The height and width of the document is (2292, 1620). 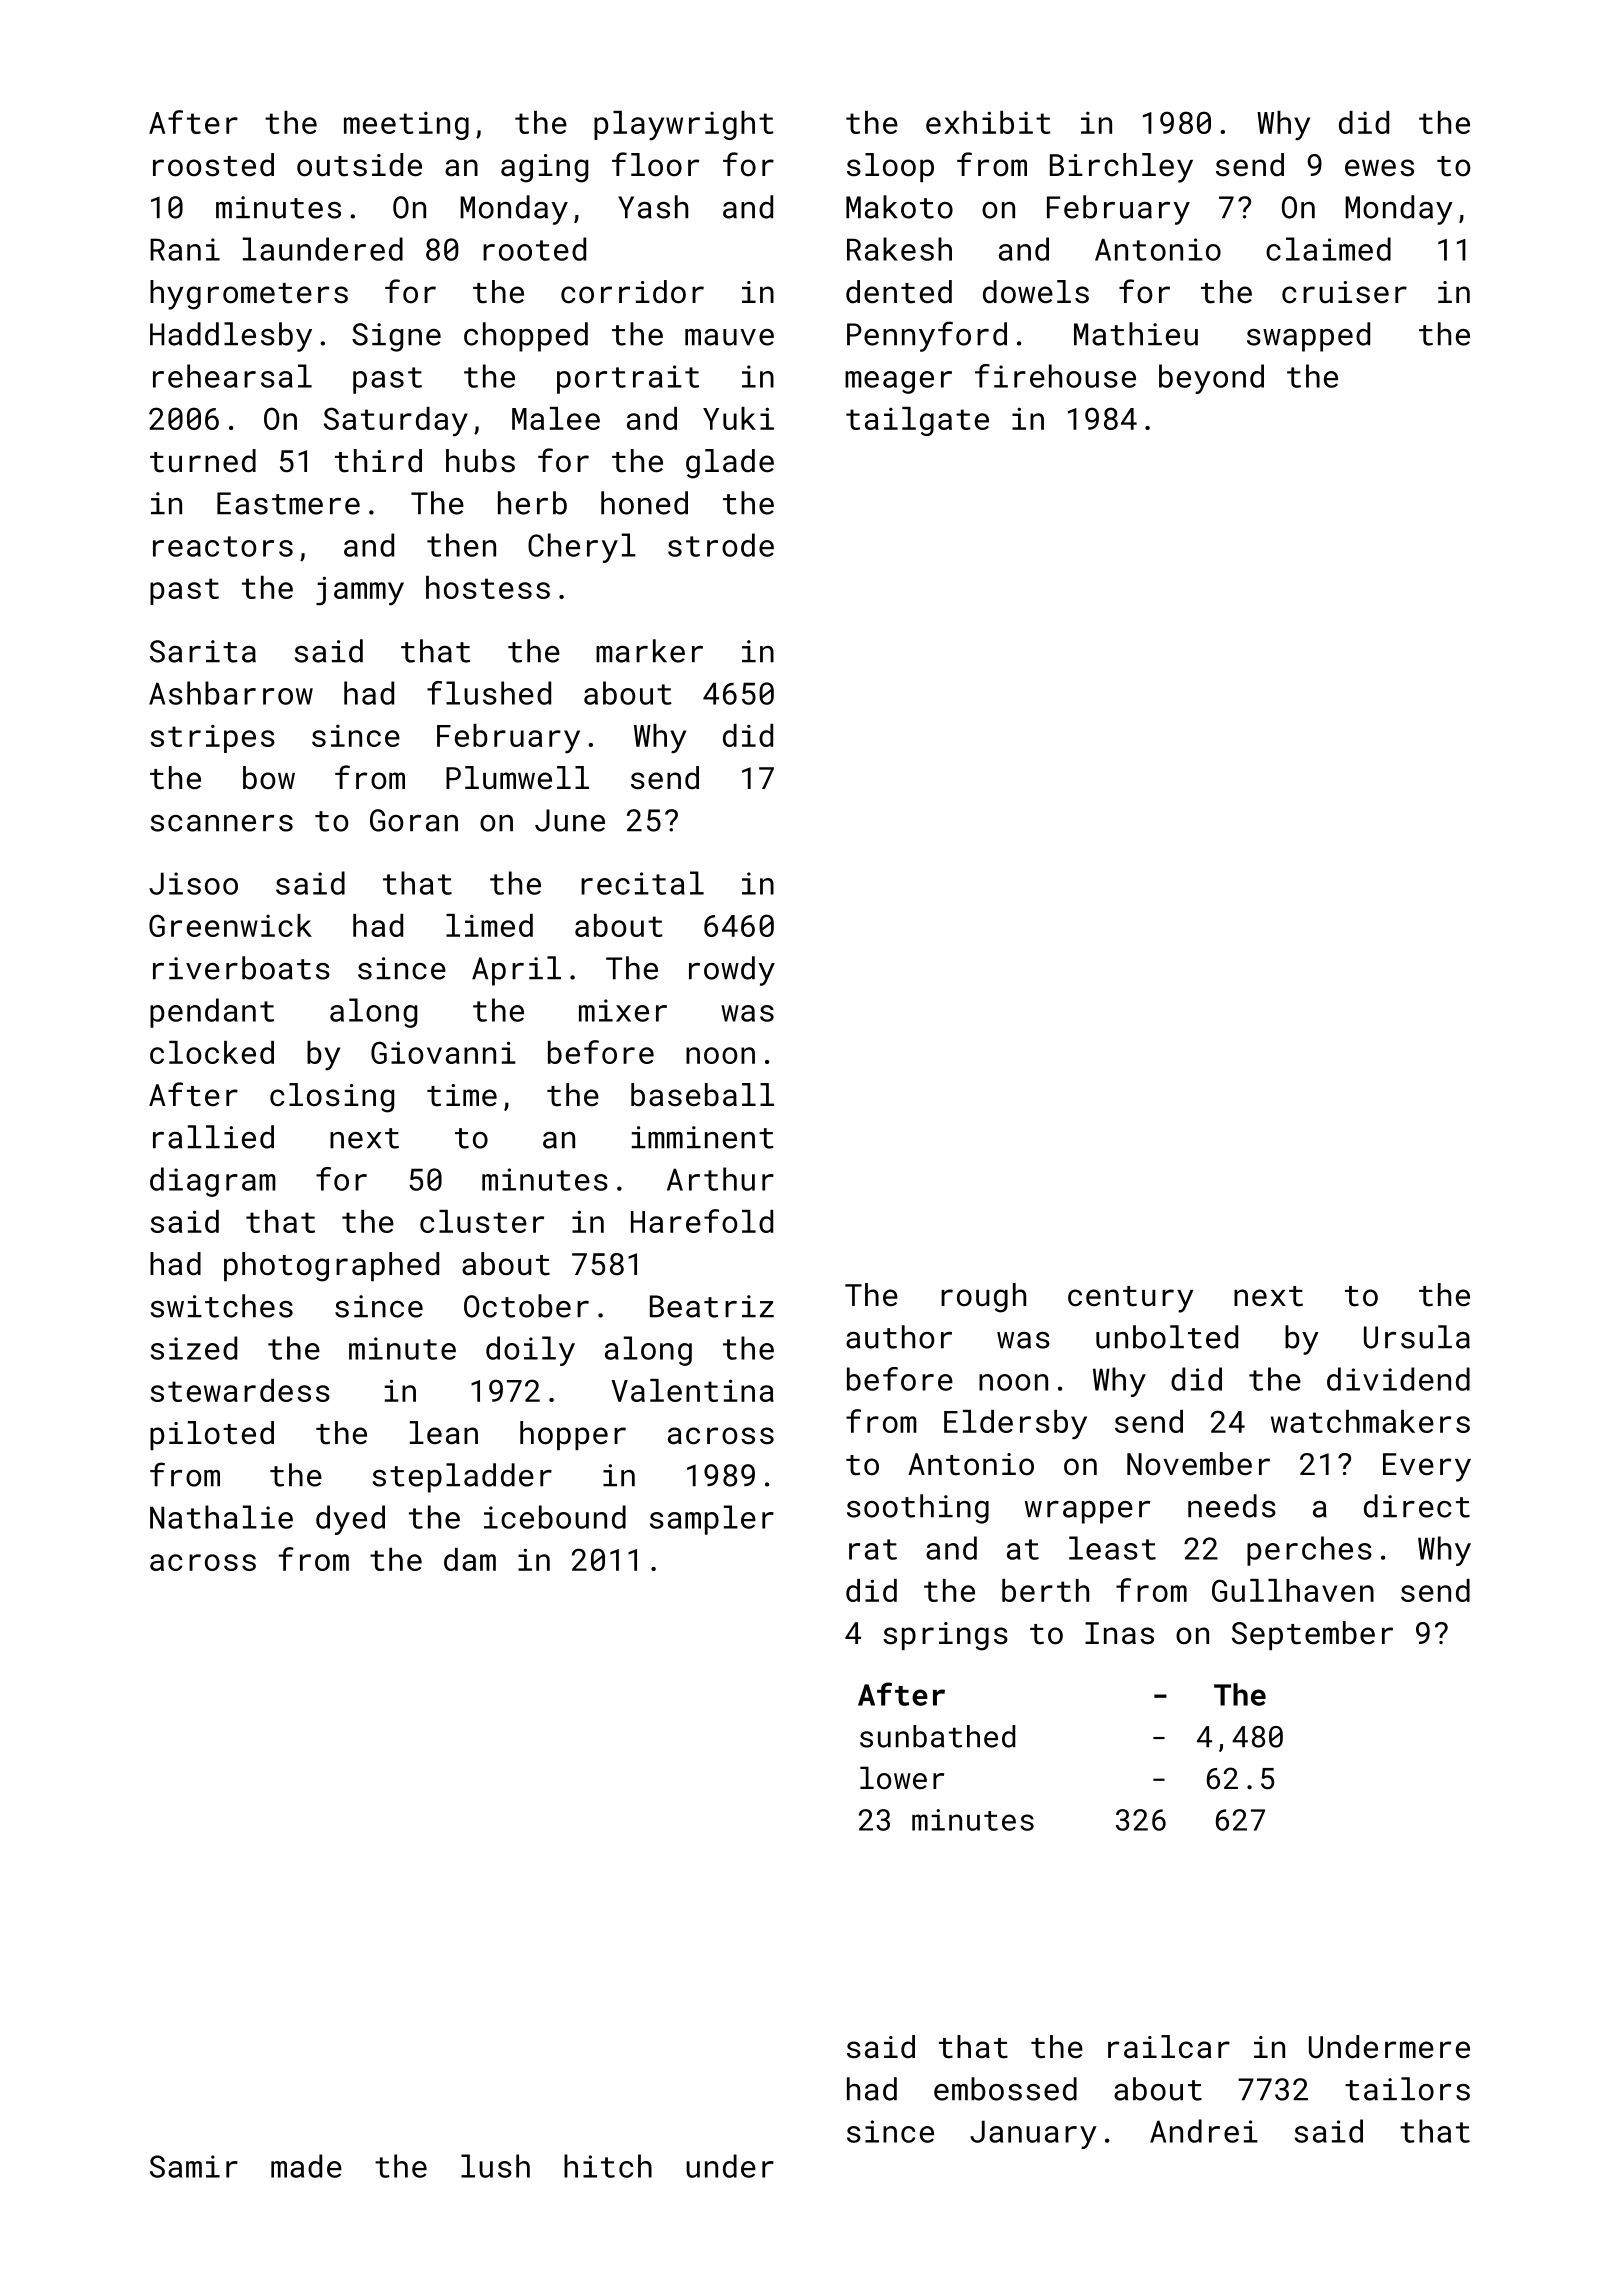 I want to click on tailgate, so click(x=917, y=421).
